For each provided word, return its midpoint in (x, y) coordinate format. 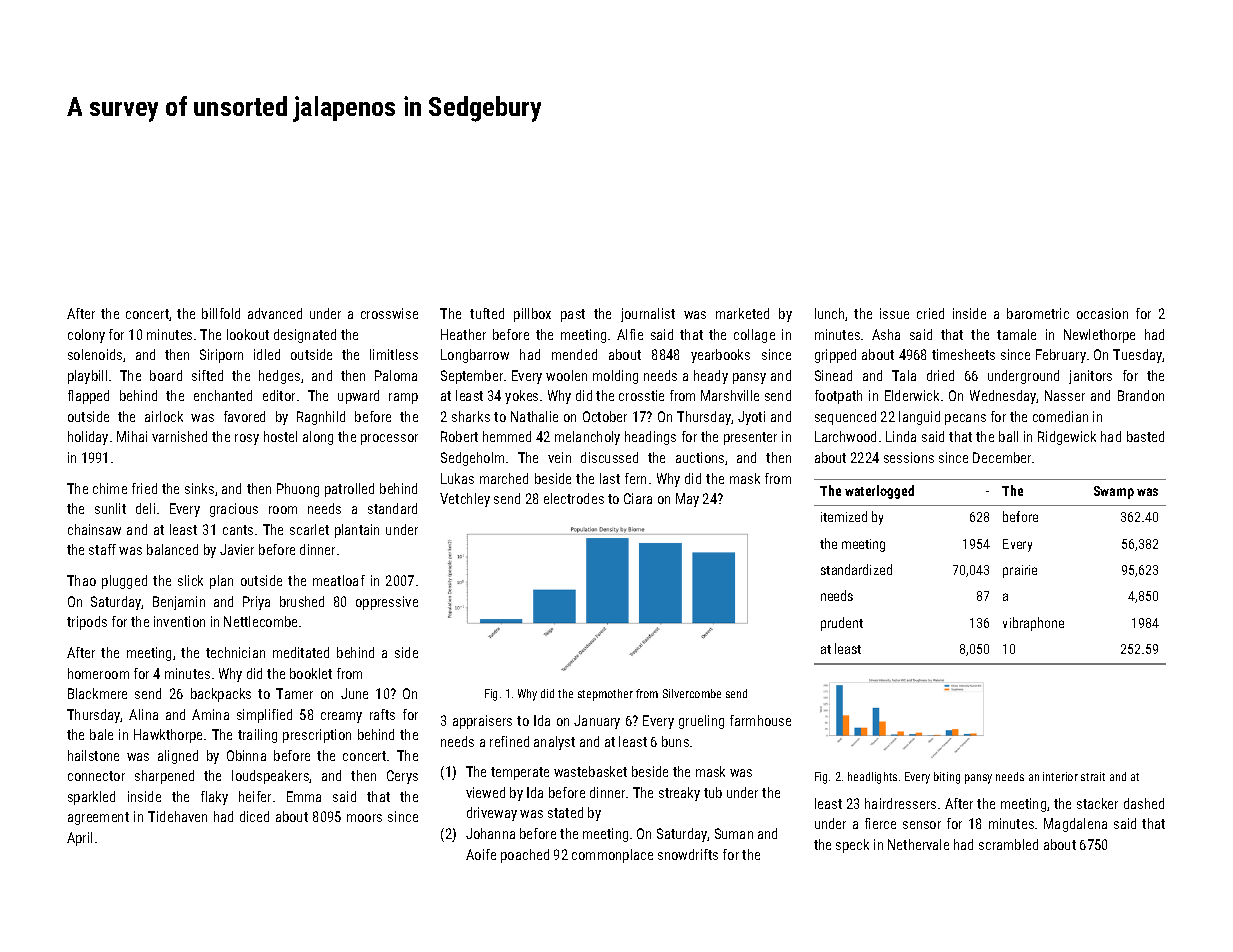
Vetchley (465, 500)
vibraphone (1033, 624)
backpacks (221, 695)
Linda (901, 436)
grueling (701, 722)
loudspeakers (271, 777)
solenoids (95, 354)
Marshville (730, 395)
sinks (199, 488)
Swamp (1114, 492)
